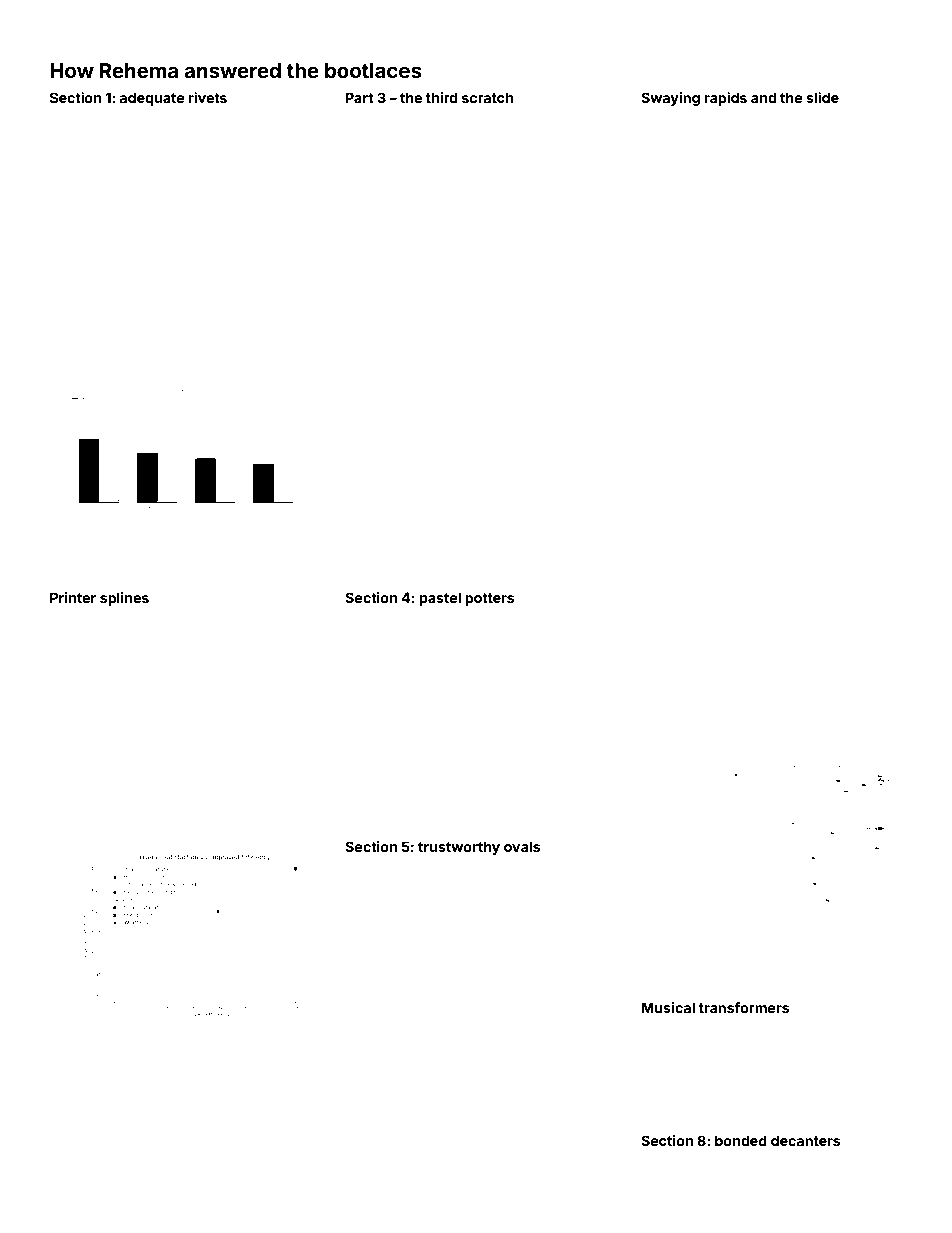  Describe the element at coordinates (512, 984) in the screenshot. I see `cornet` at that location.
